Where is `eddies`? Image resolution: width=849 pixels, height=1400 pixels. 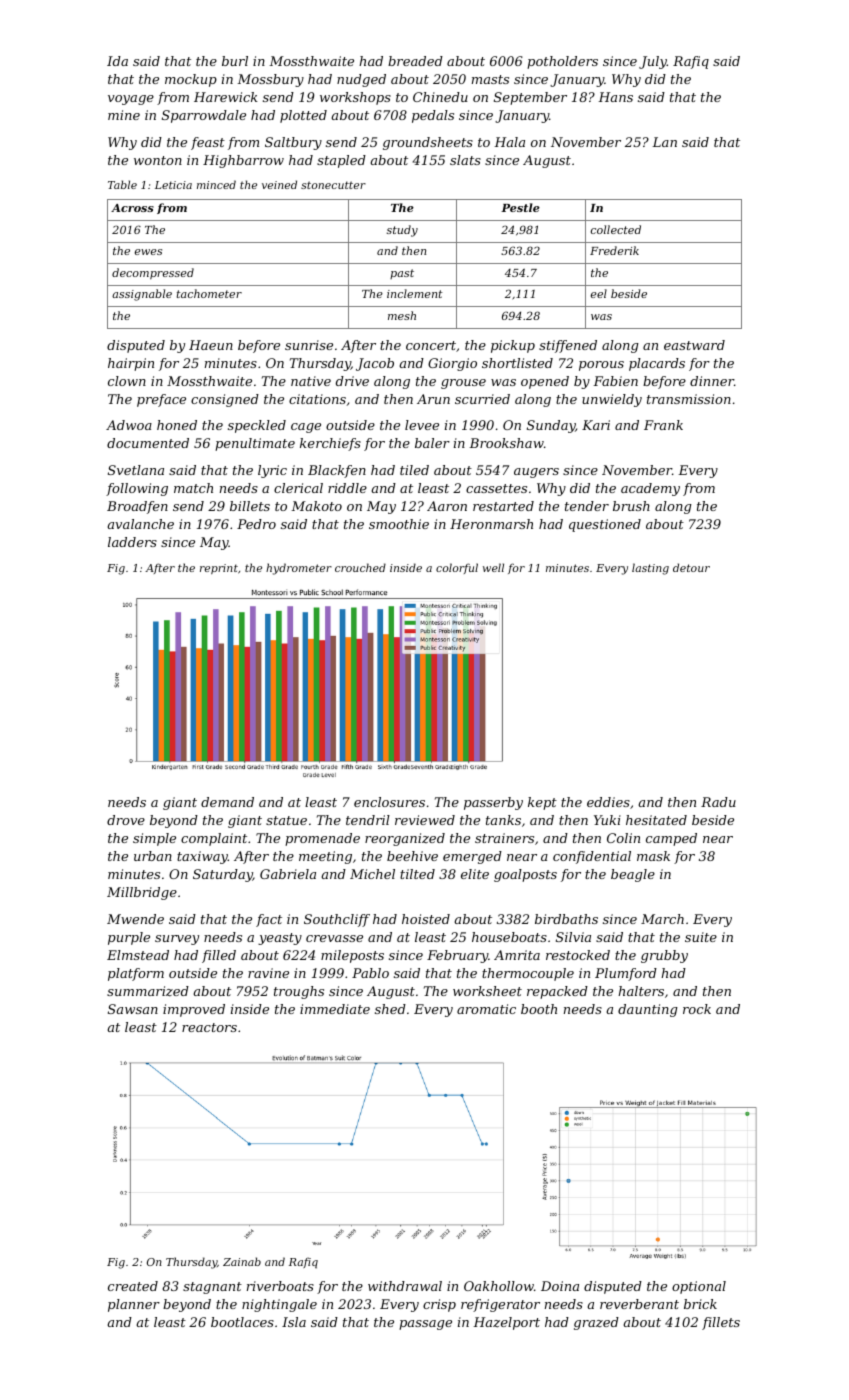 eddies is located at coordinates (608, 802).
